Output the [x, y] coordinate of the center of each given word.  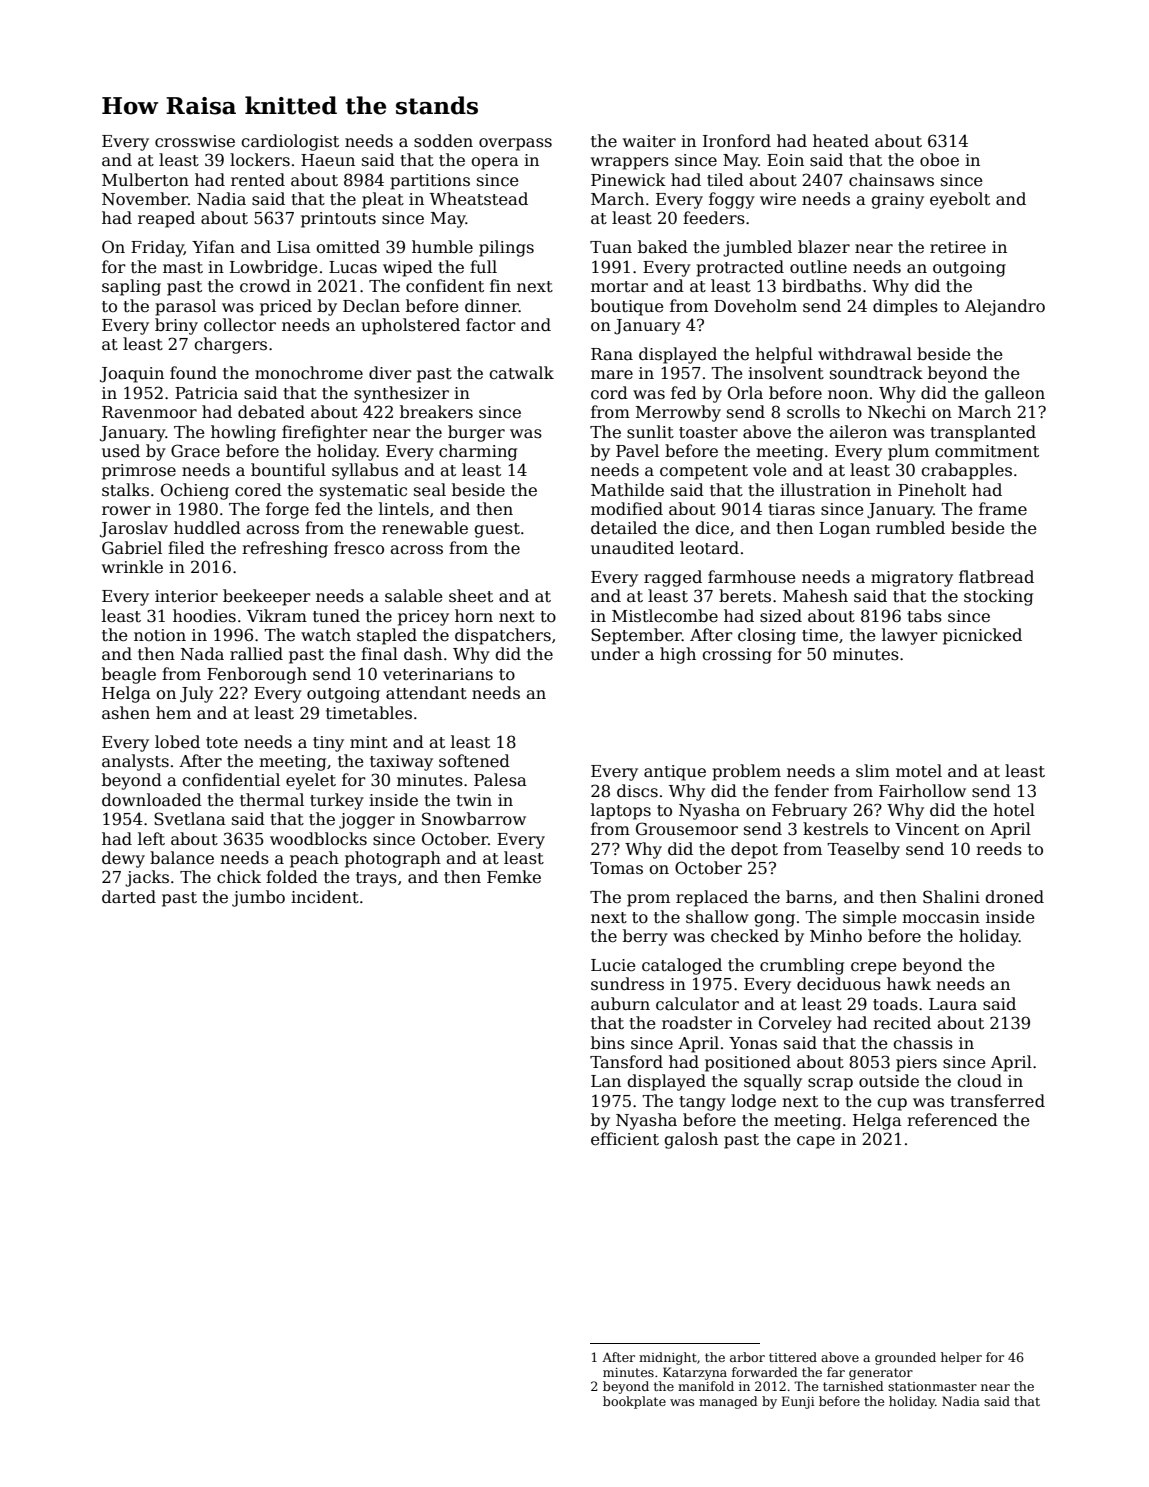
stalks [125, 490]
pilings [506, 248]
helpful [784, 355]
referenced [952, 1120]
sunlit [650, 431]
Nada [202, 654]
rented [258, 180]
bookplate [634, 1402]
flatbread [996, 577]
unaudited [632, 548]
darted [129, 897]
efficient [625, 1139]
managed [728, 1402]
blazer [824, 247]
